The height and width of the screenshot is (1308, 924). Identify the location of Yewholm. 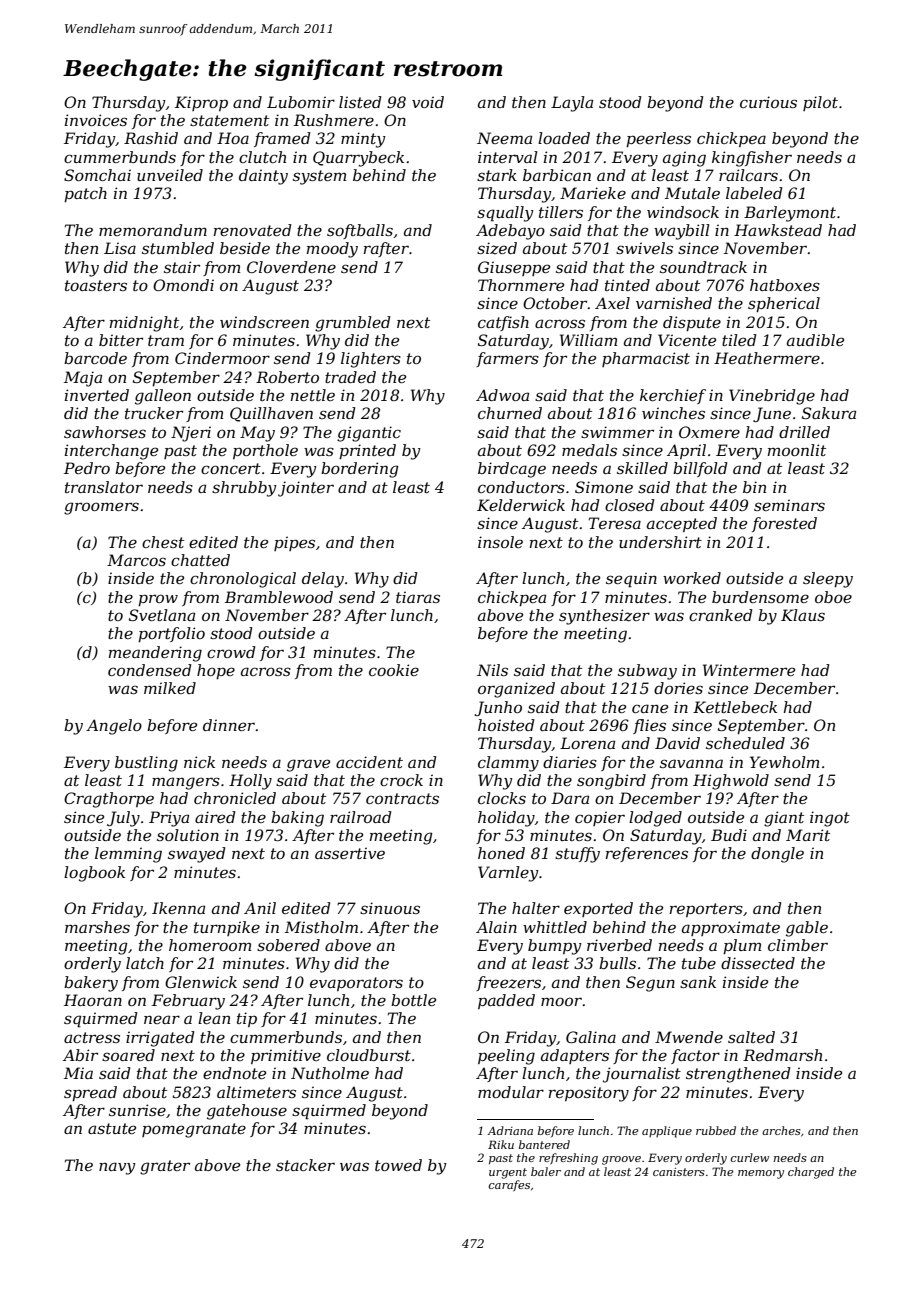
(784, 762).
